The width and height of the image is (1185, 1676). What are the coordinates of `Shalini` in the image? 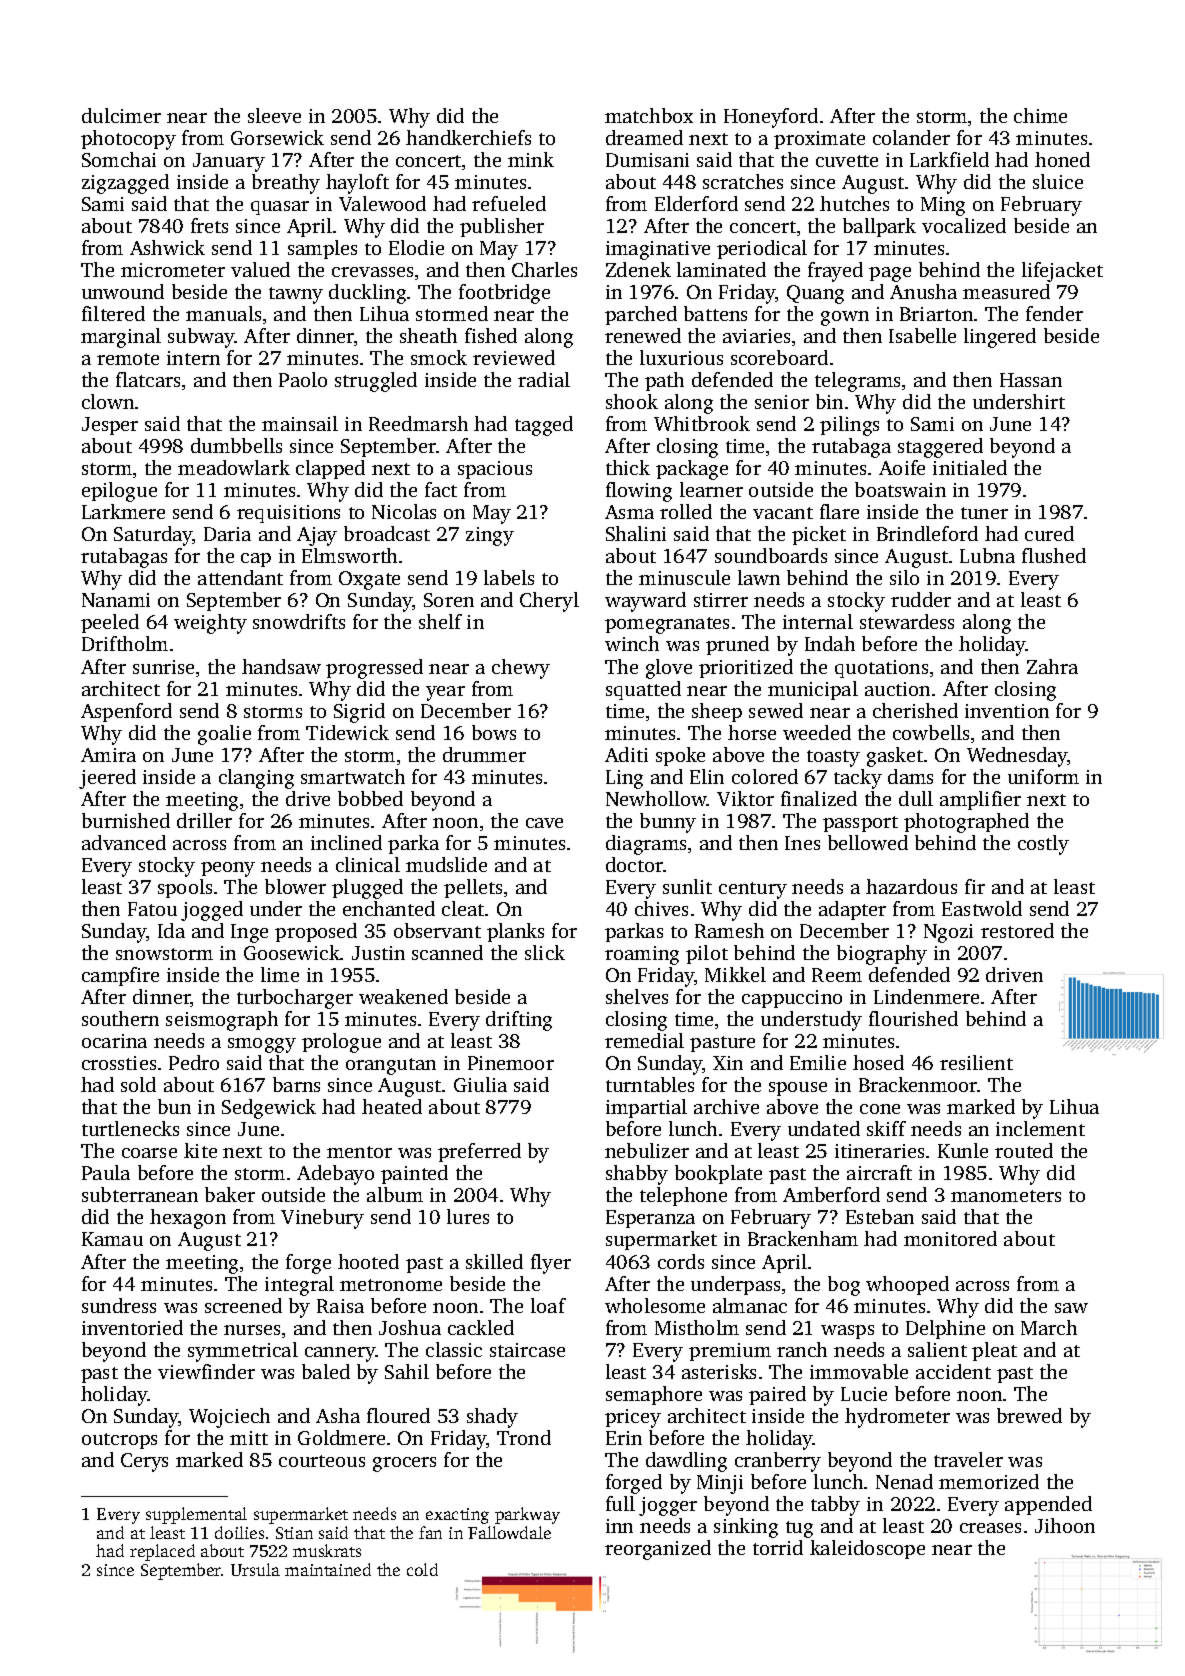 It's located at (636, 533).
